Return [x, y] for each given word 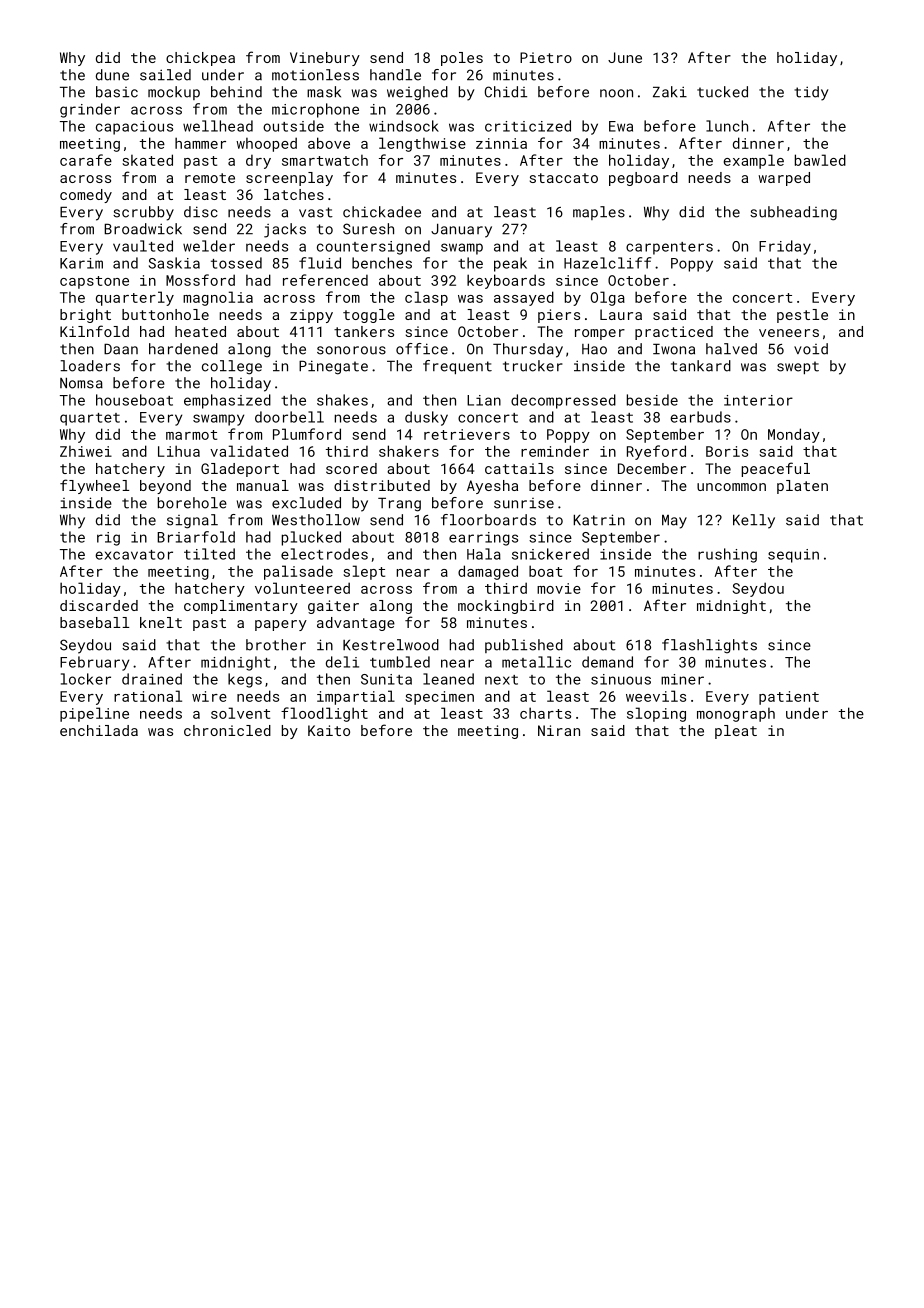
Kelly [754, 521]
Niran [559, 730]
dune [112, 75]
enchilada [99, 730]
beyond [165, 487]
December [652, 468]
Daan [121, 349]
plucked [311, 538]
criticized [528, 126]
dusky [426, 418]
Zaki [670, 92]
